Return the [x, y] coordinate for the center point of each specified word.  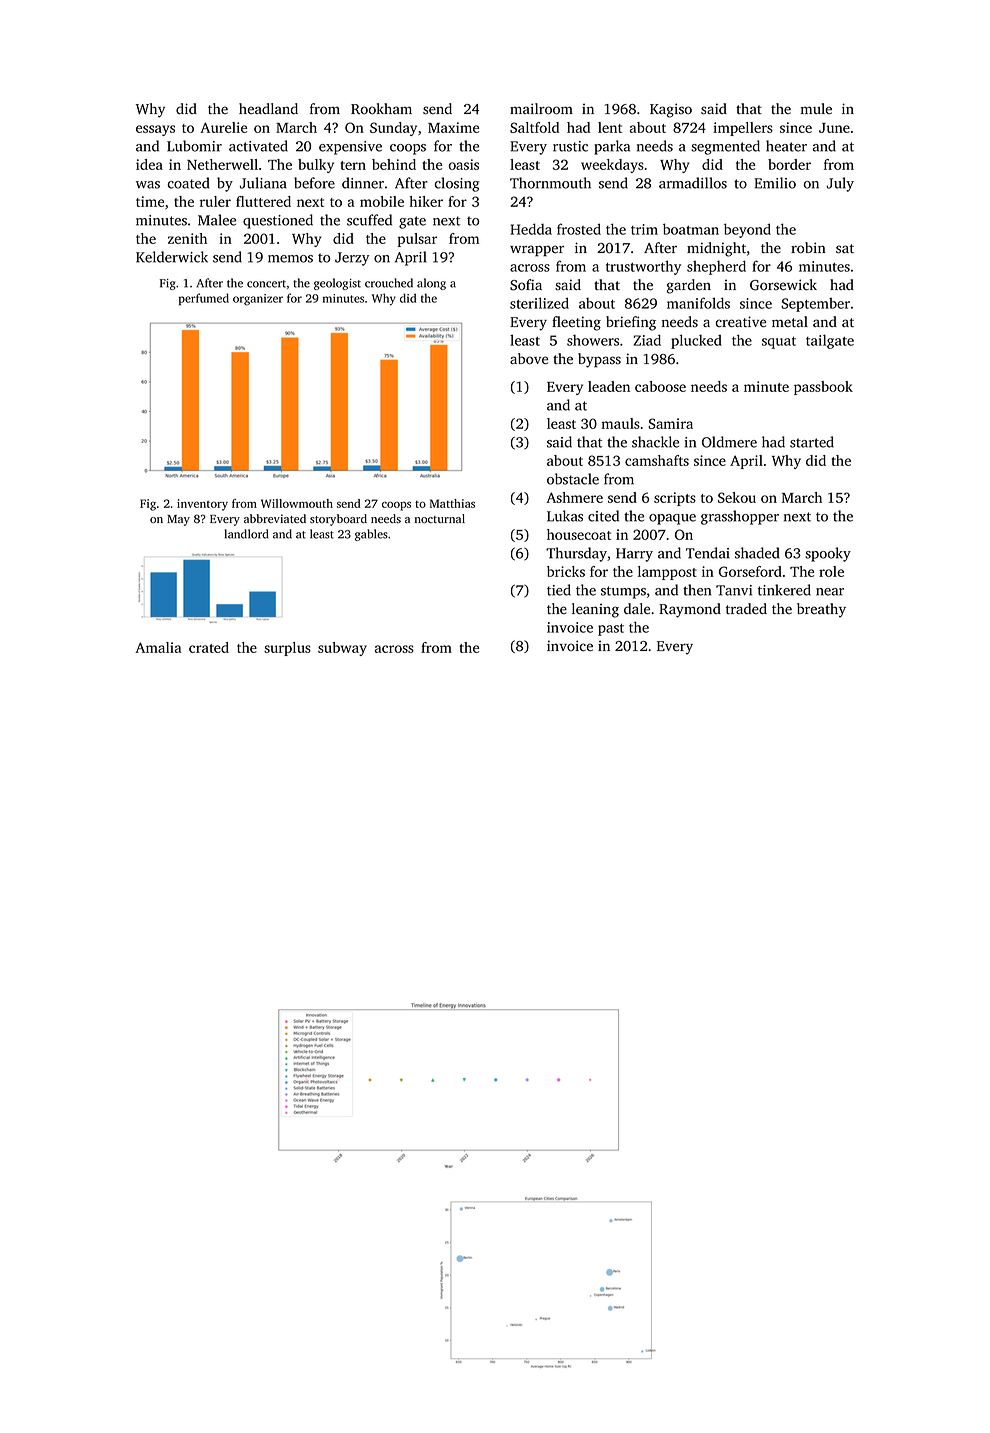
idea [149, 164]
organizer [258, 300]
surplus [287, 649]
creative [741, 322]
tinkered [784, 590]
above [529, 359]
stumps [623, 592]
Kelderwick [172, 257]
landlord [247, 534]
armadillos [693, 183]
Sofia [526, 285]
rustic [570, 146]
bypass [599, 360]
